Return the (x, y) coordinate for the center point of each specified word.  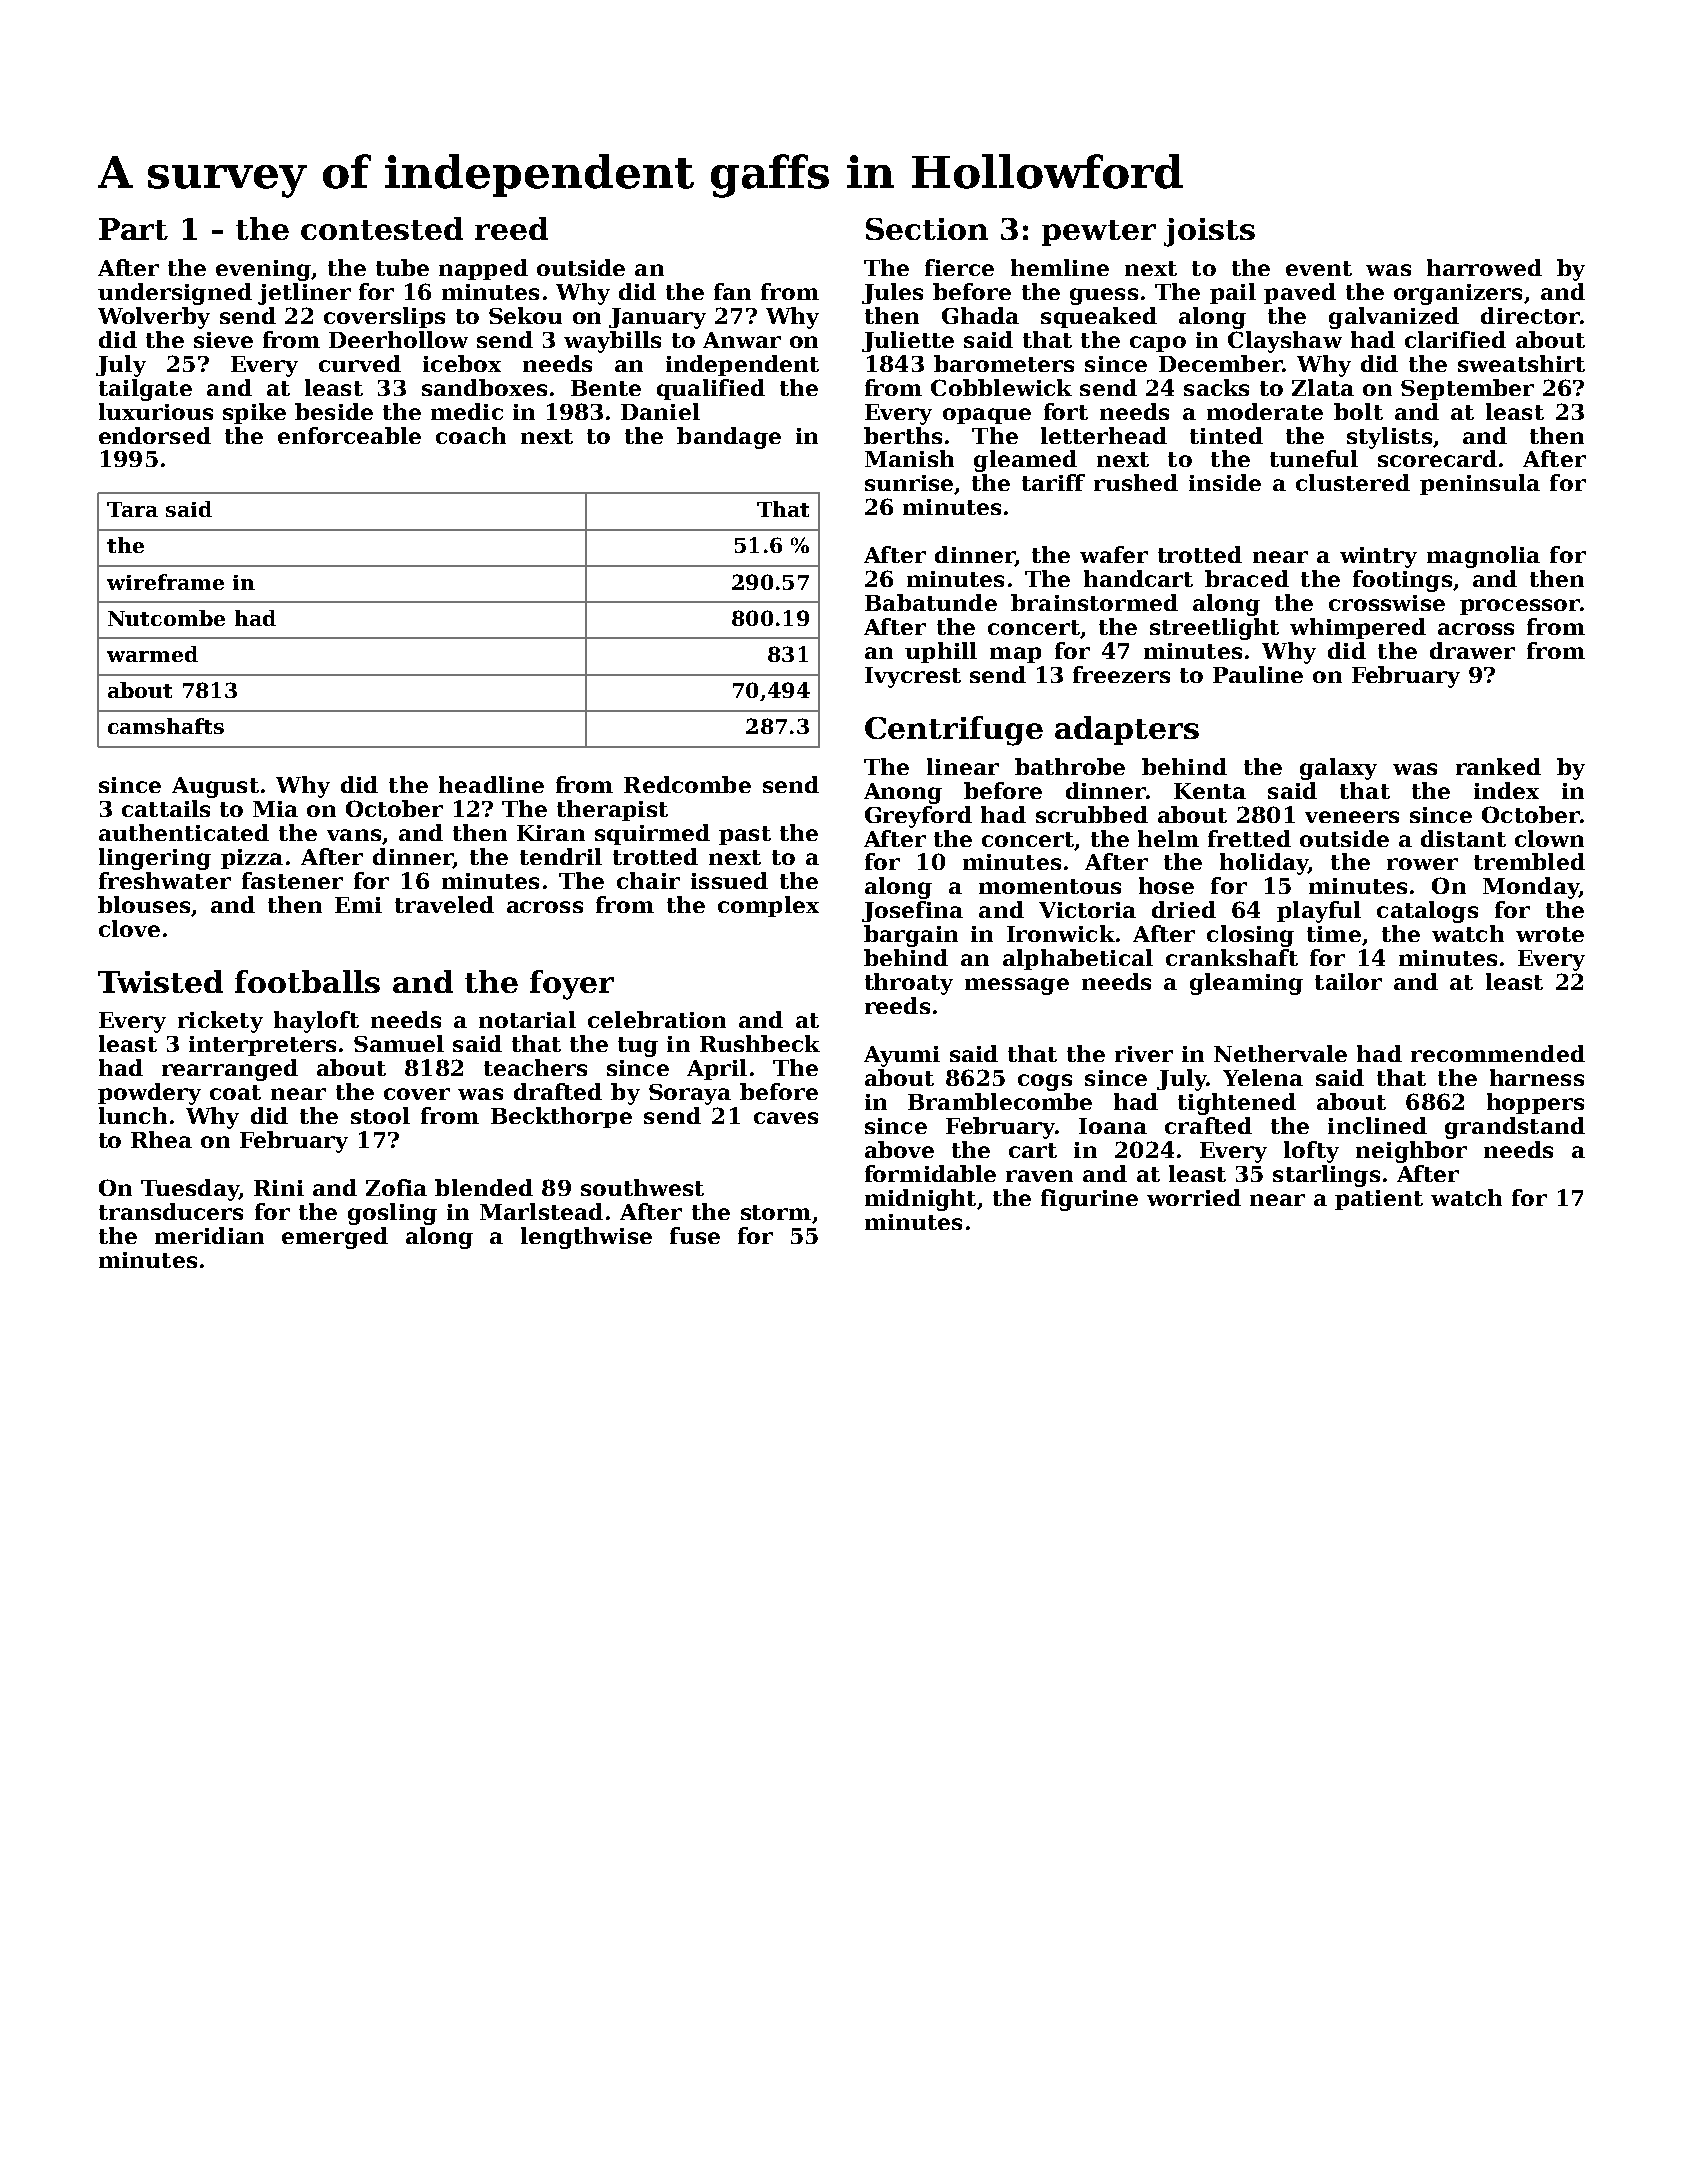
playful (1319, 912)
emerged (335, 1238)
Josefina (912, 911)
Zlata (1323, 387)
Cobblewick (1001, 387)
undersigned (175, 294)
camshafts (166, 726)
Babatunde (931, 602)
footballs (307, 981)
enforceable (349, 435)
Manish (909, 458)
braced (1247, 578)
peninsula (1480, 484)
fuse (695, 1235)
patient (1379, 1200)
